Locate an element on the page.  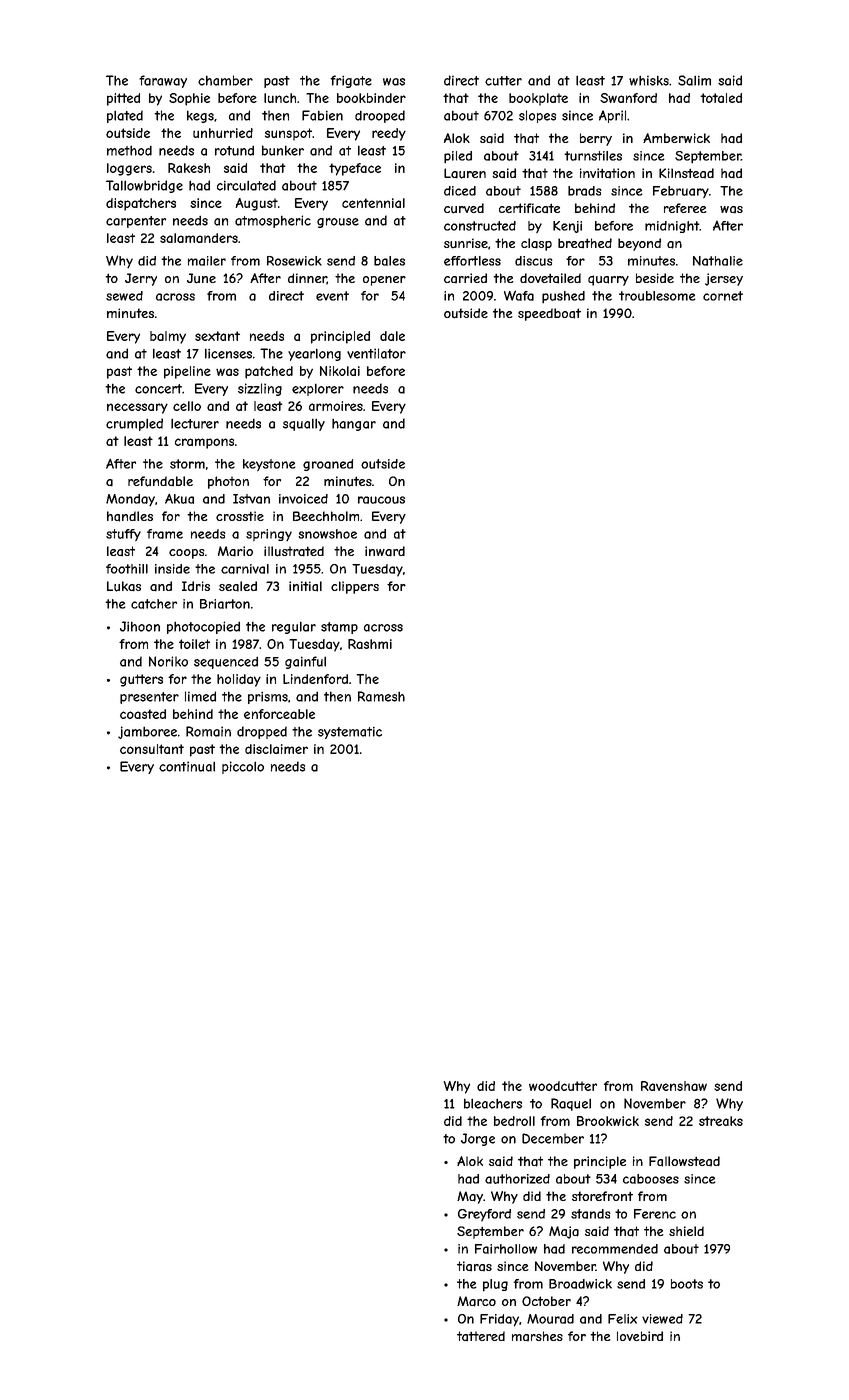
Brookwick is located at coordinates (608, 1121).
